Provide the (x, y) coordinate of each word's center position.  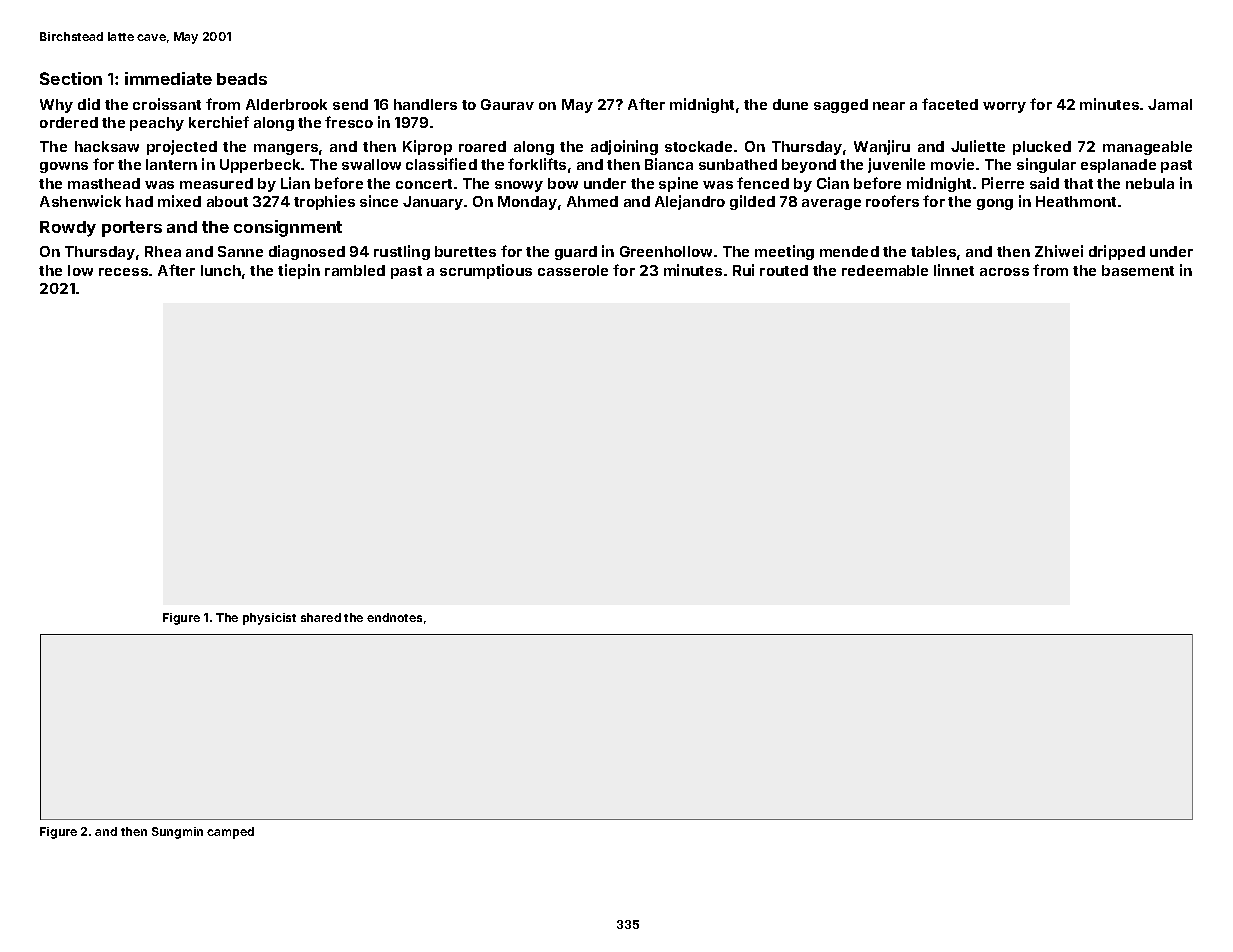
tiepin (299, 271)
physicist (269, 619)
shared (321, 617)
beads (242, 79)
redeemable (885, 270)
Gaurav (507, 104)
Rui (743, 270)
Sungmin (177, 833)
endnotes (394, 617)
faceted (950, 104)
